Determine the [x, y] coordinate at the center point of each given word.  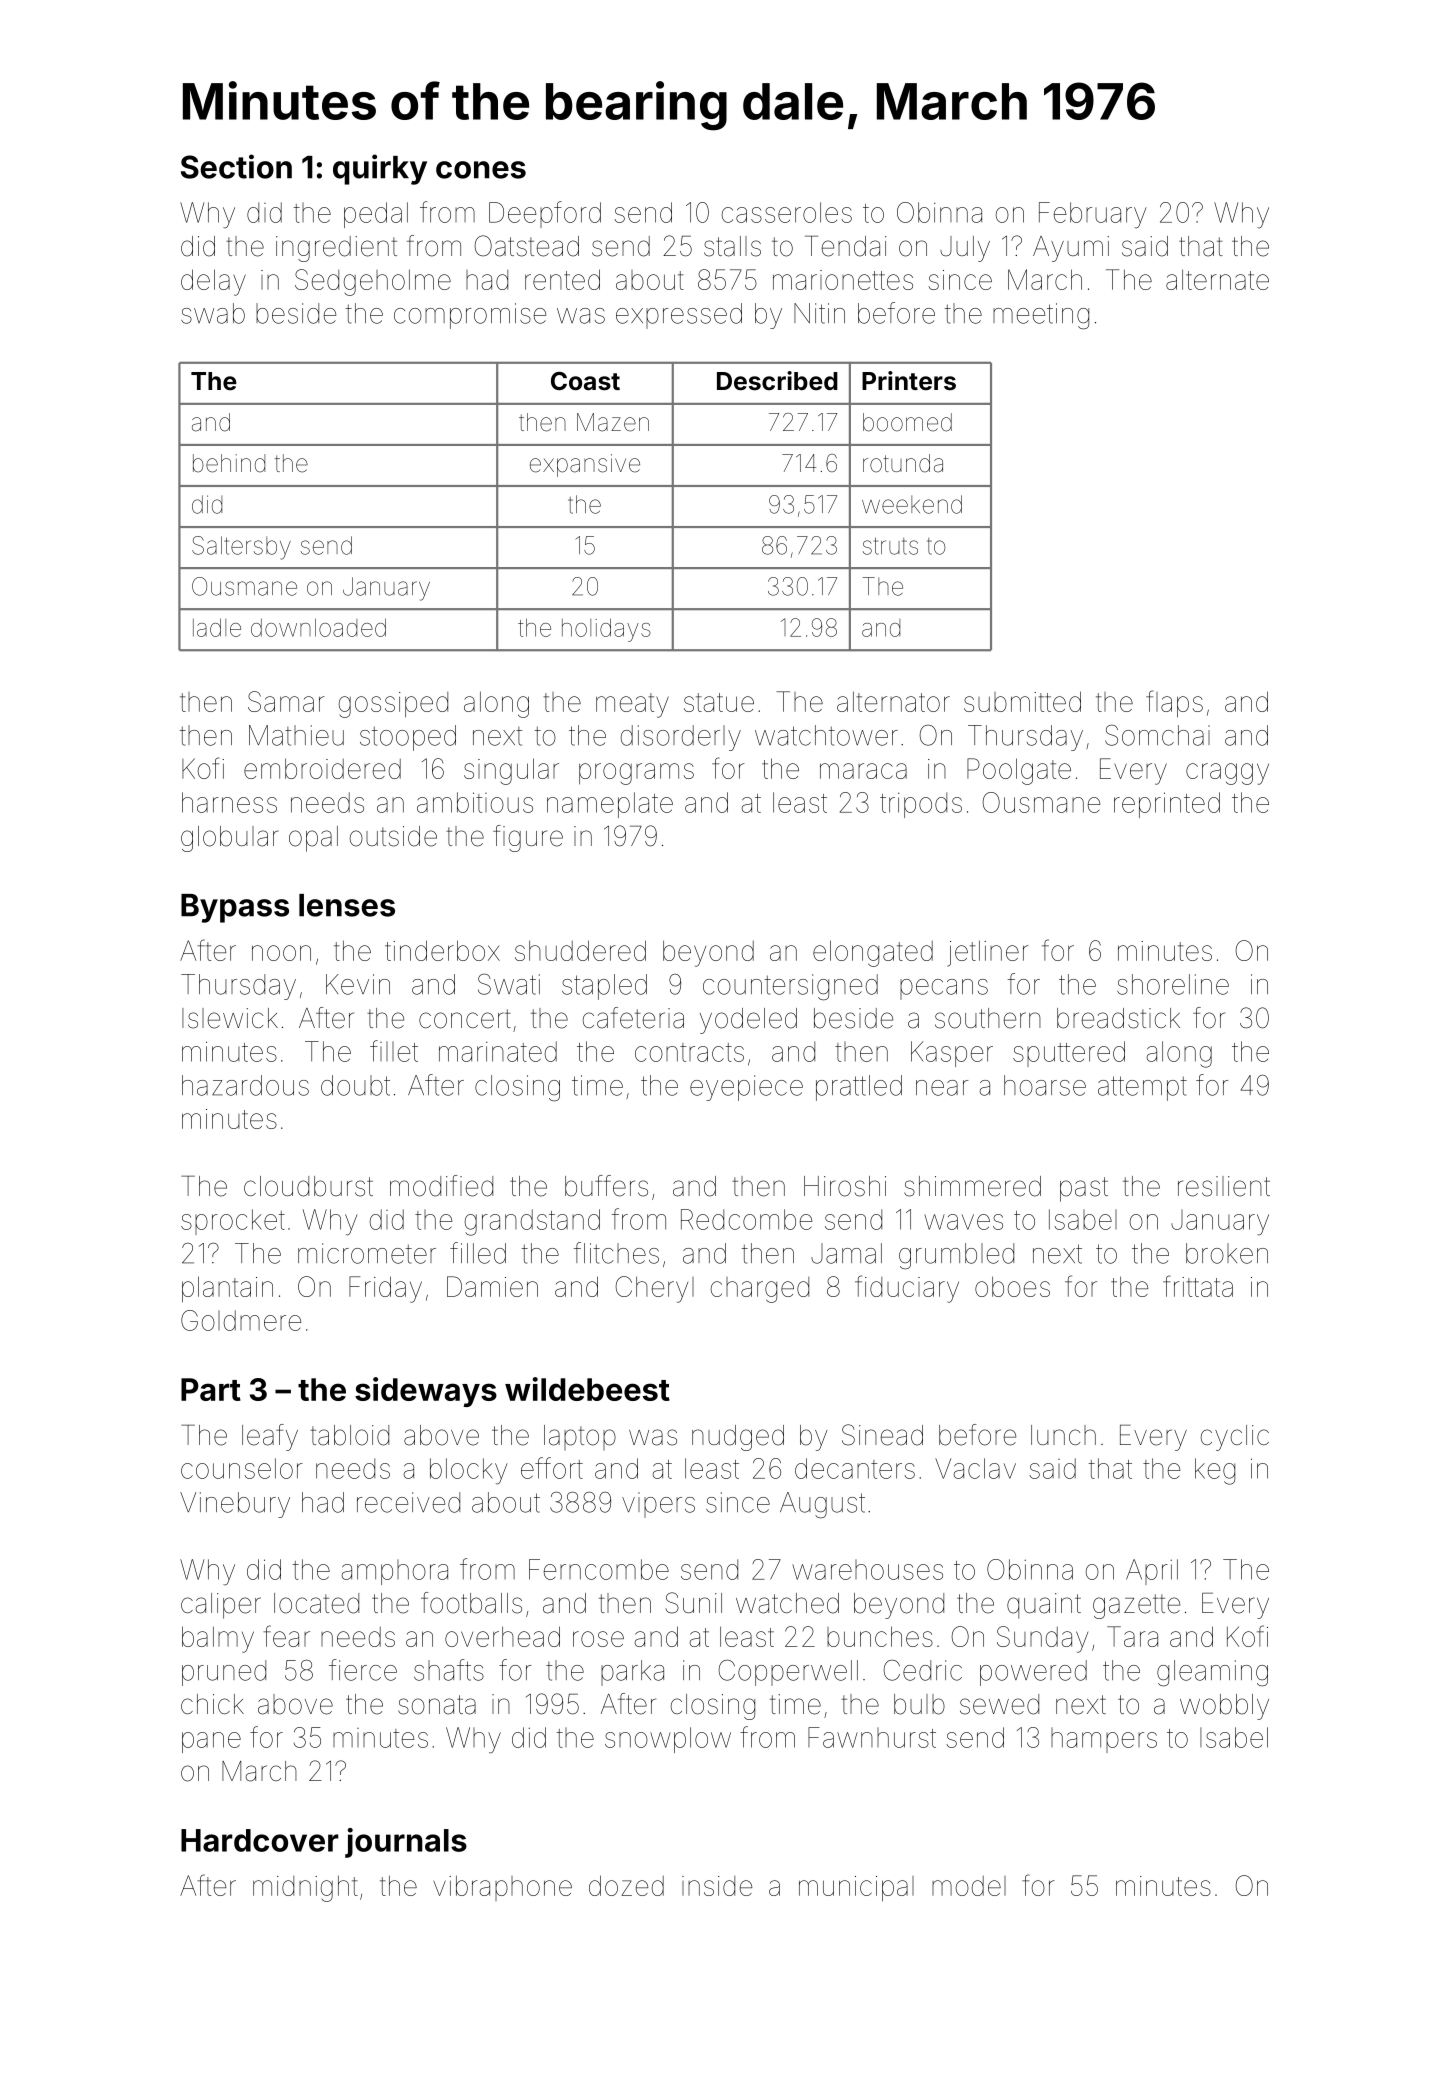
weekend [912, 504]
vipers [658, 1505]
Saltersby [241, 548]
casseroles [787, 212]
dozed [626, 1885]
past [1084, 1189]
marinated [498, 1051]
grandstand [532, 1222]
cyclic [1235, 1438]
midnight [305, 1888]
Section [236, 166]
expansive [585, 465]
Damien [492, 1286]
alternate [1217, 279]
